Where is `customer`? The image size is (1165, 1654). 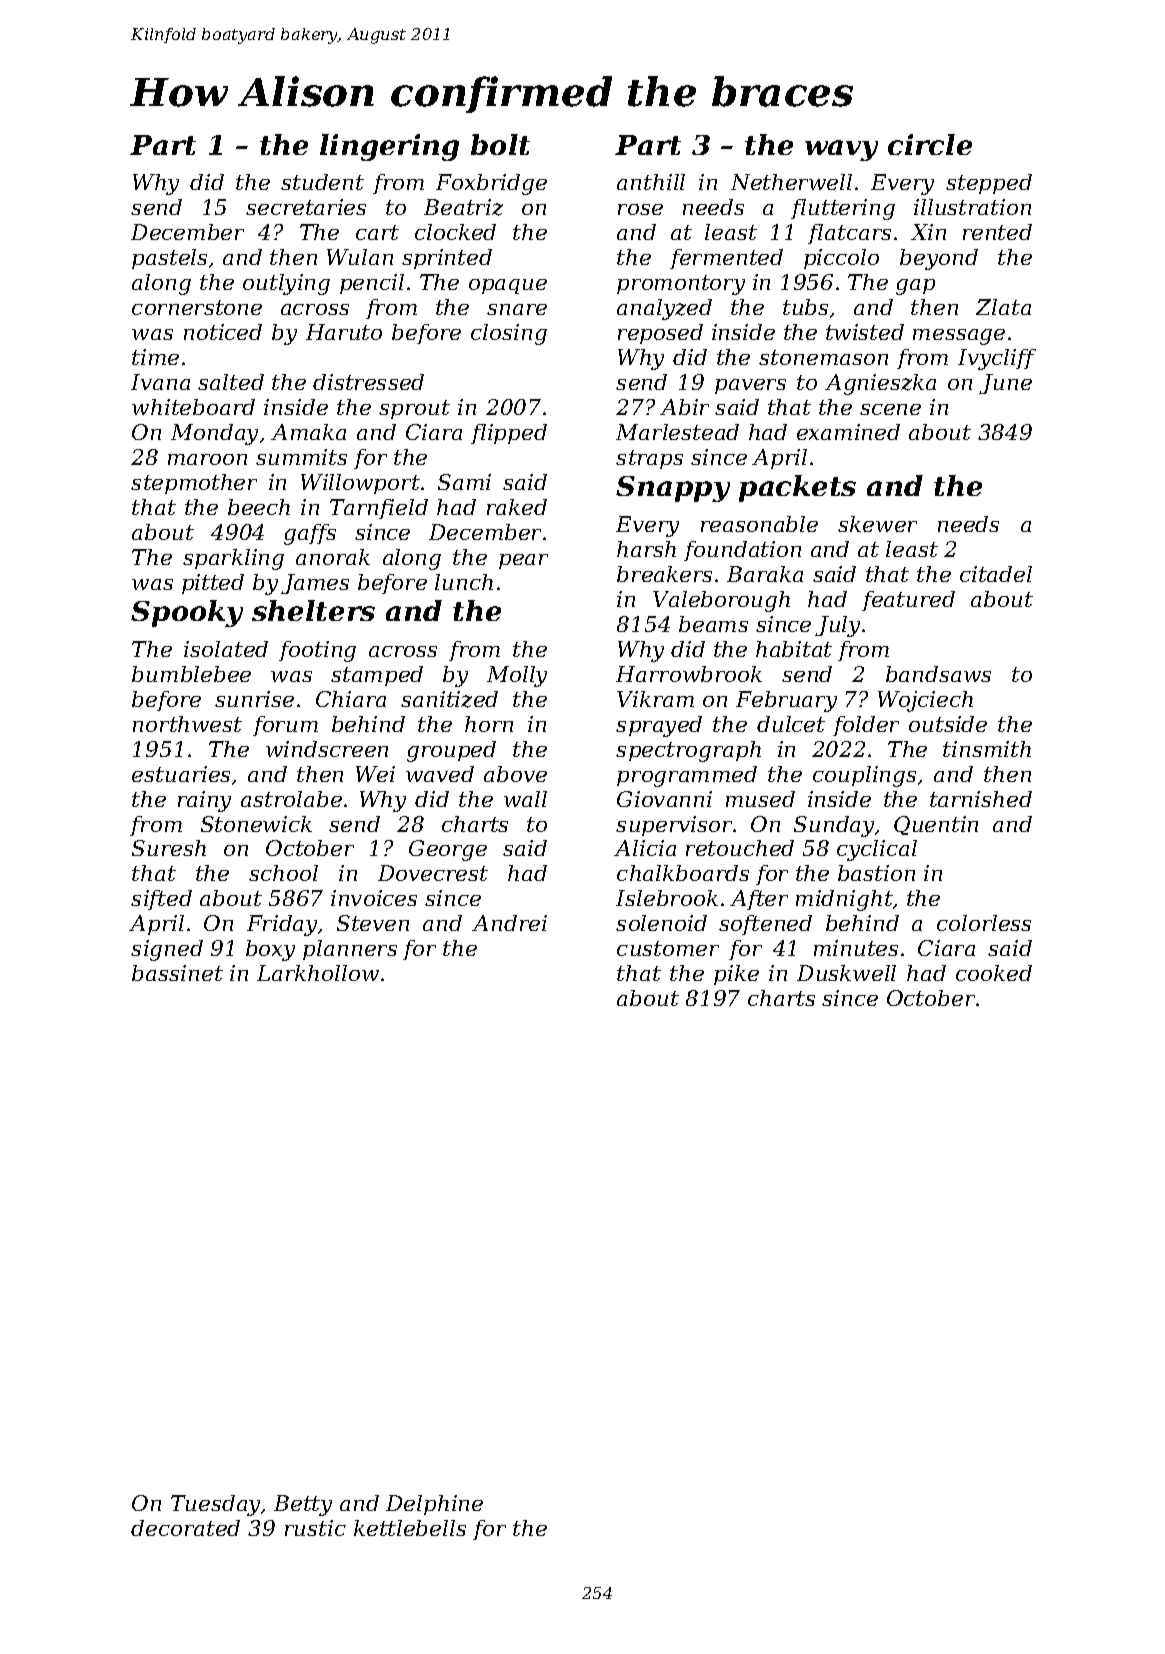 customer is located at coordinates (668, 948).
